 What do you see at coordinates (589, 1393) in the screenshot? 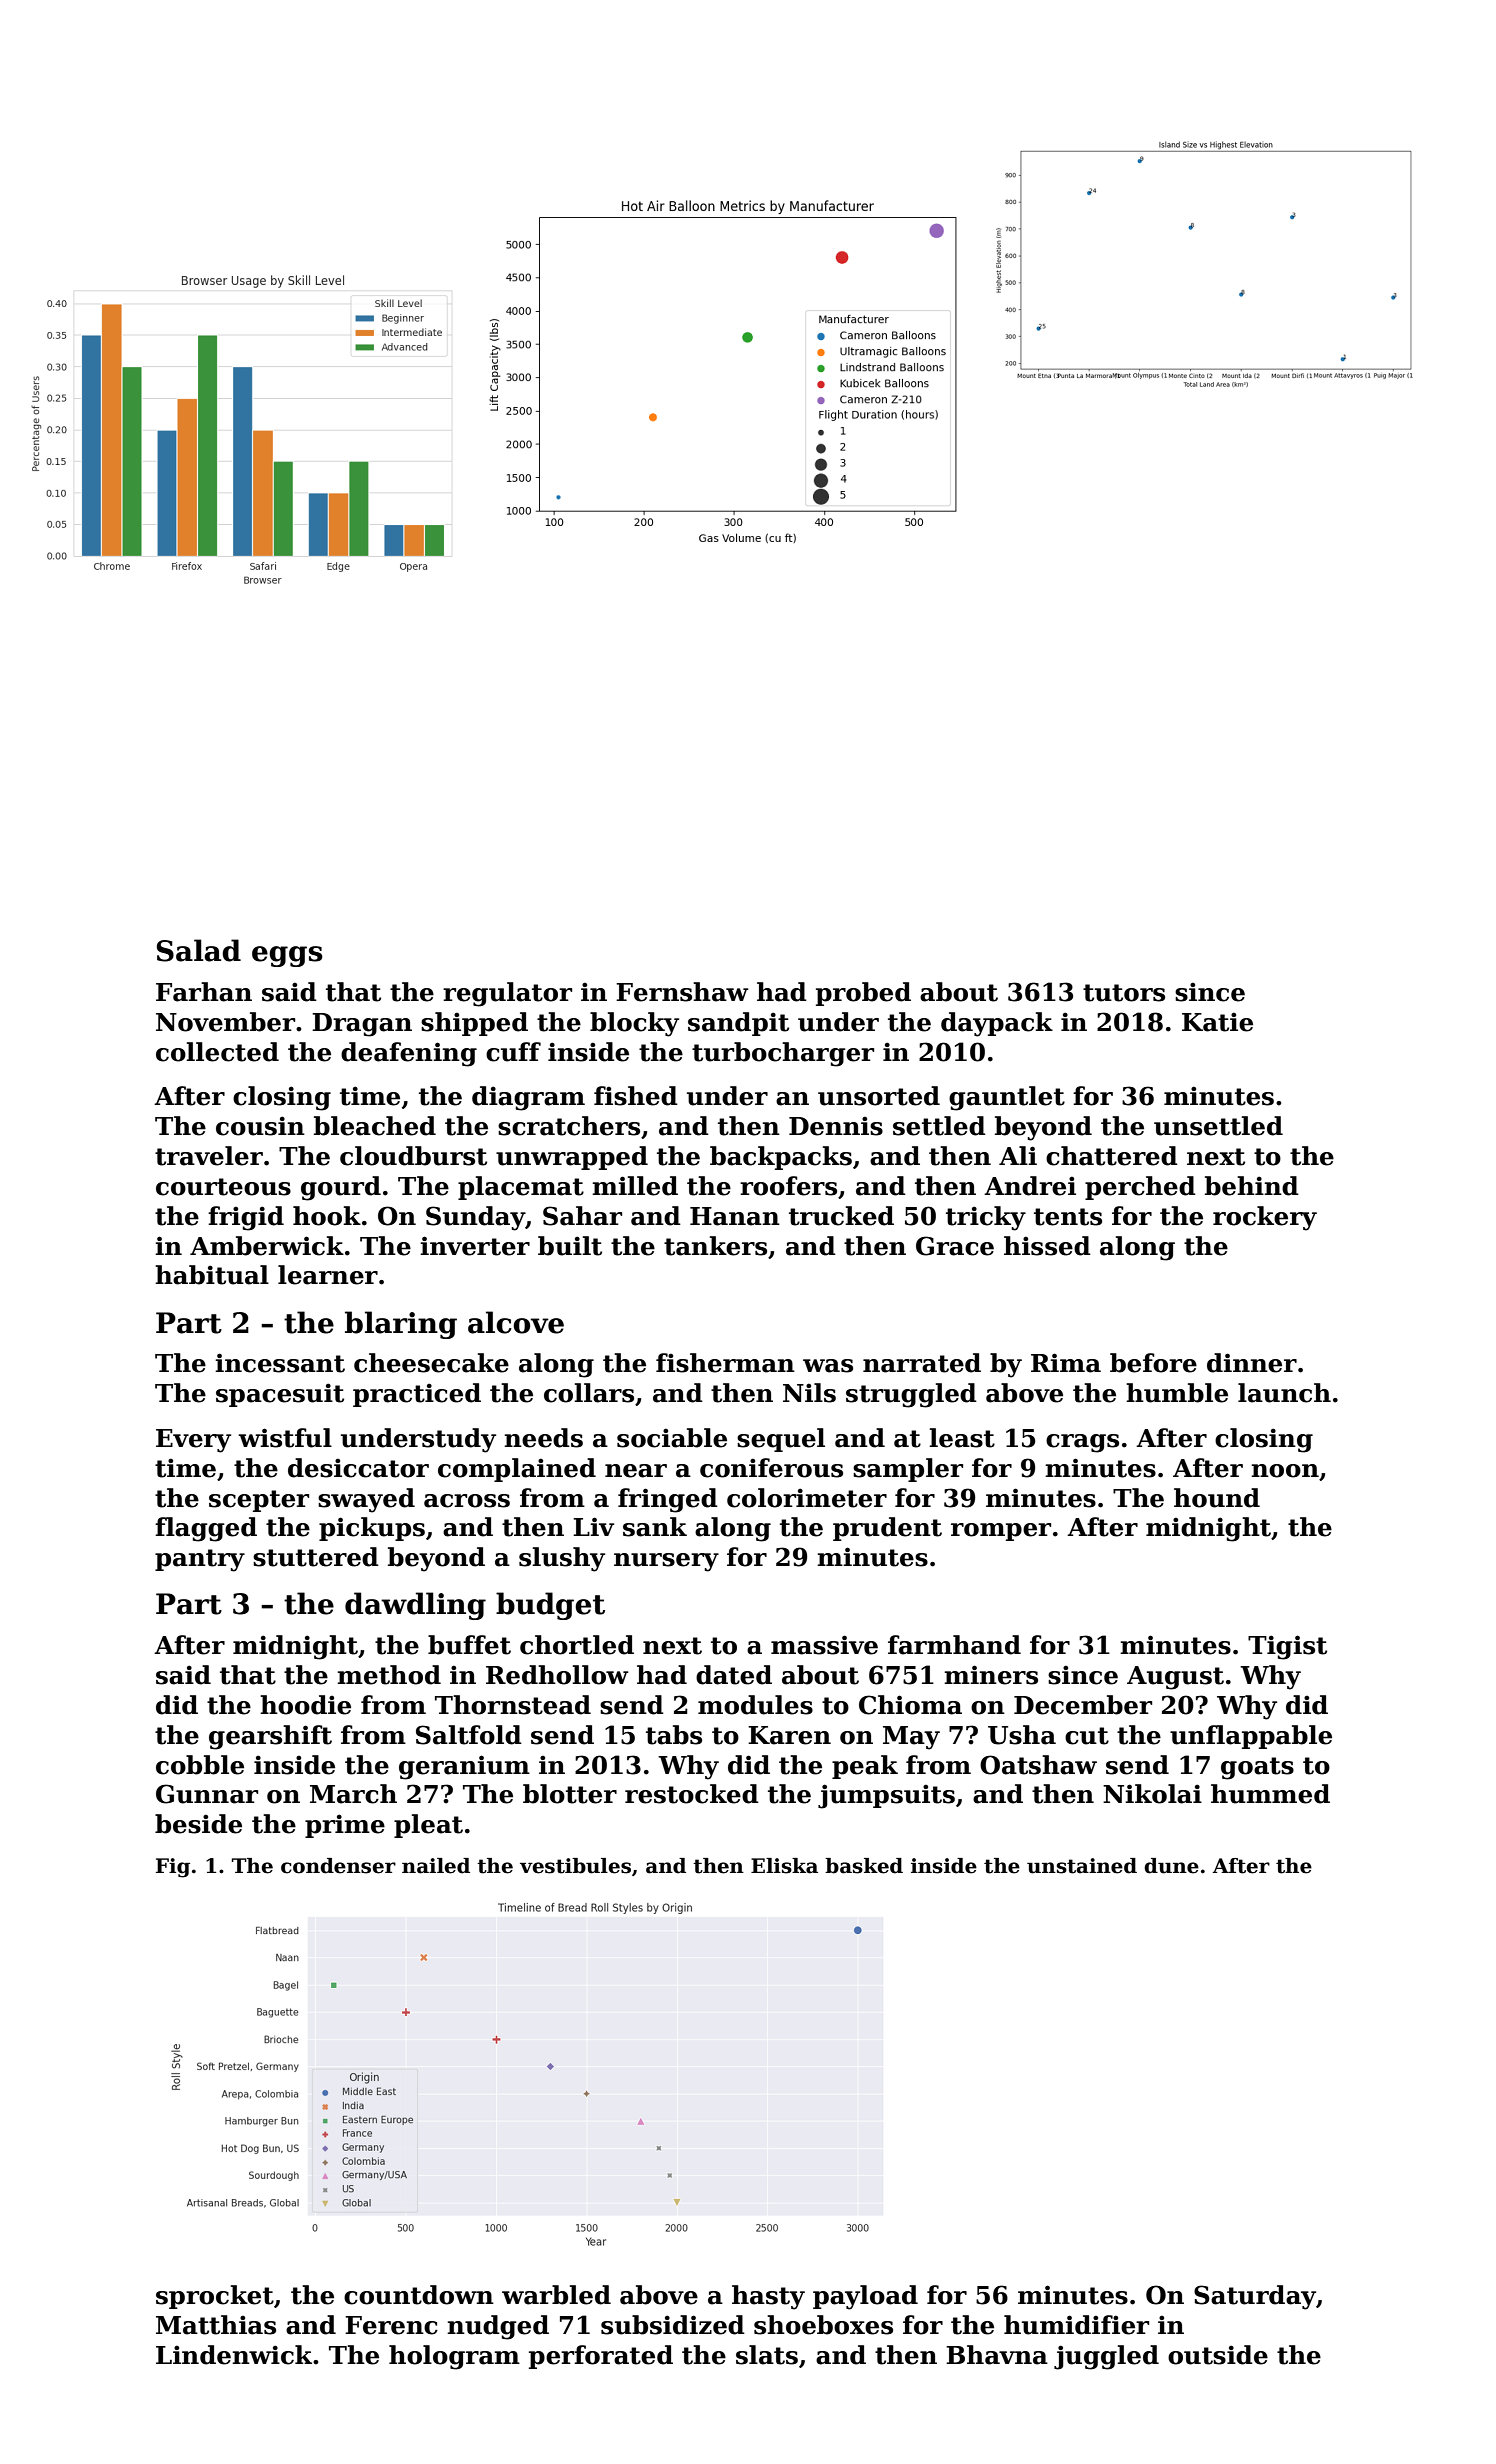
I see `collars` at bounding box center [589, 1393].
